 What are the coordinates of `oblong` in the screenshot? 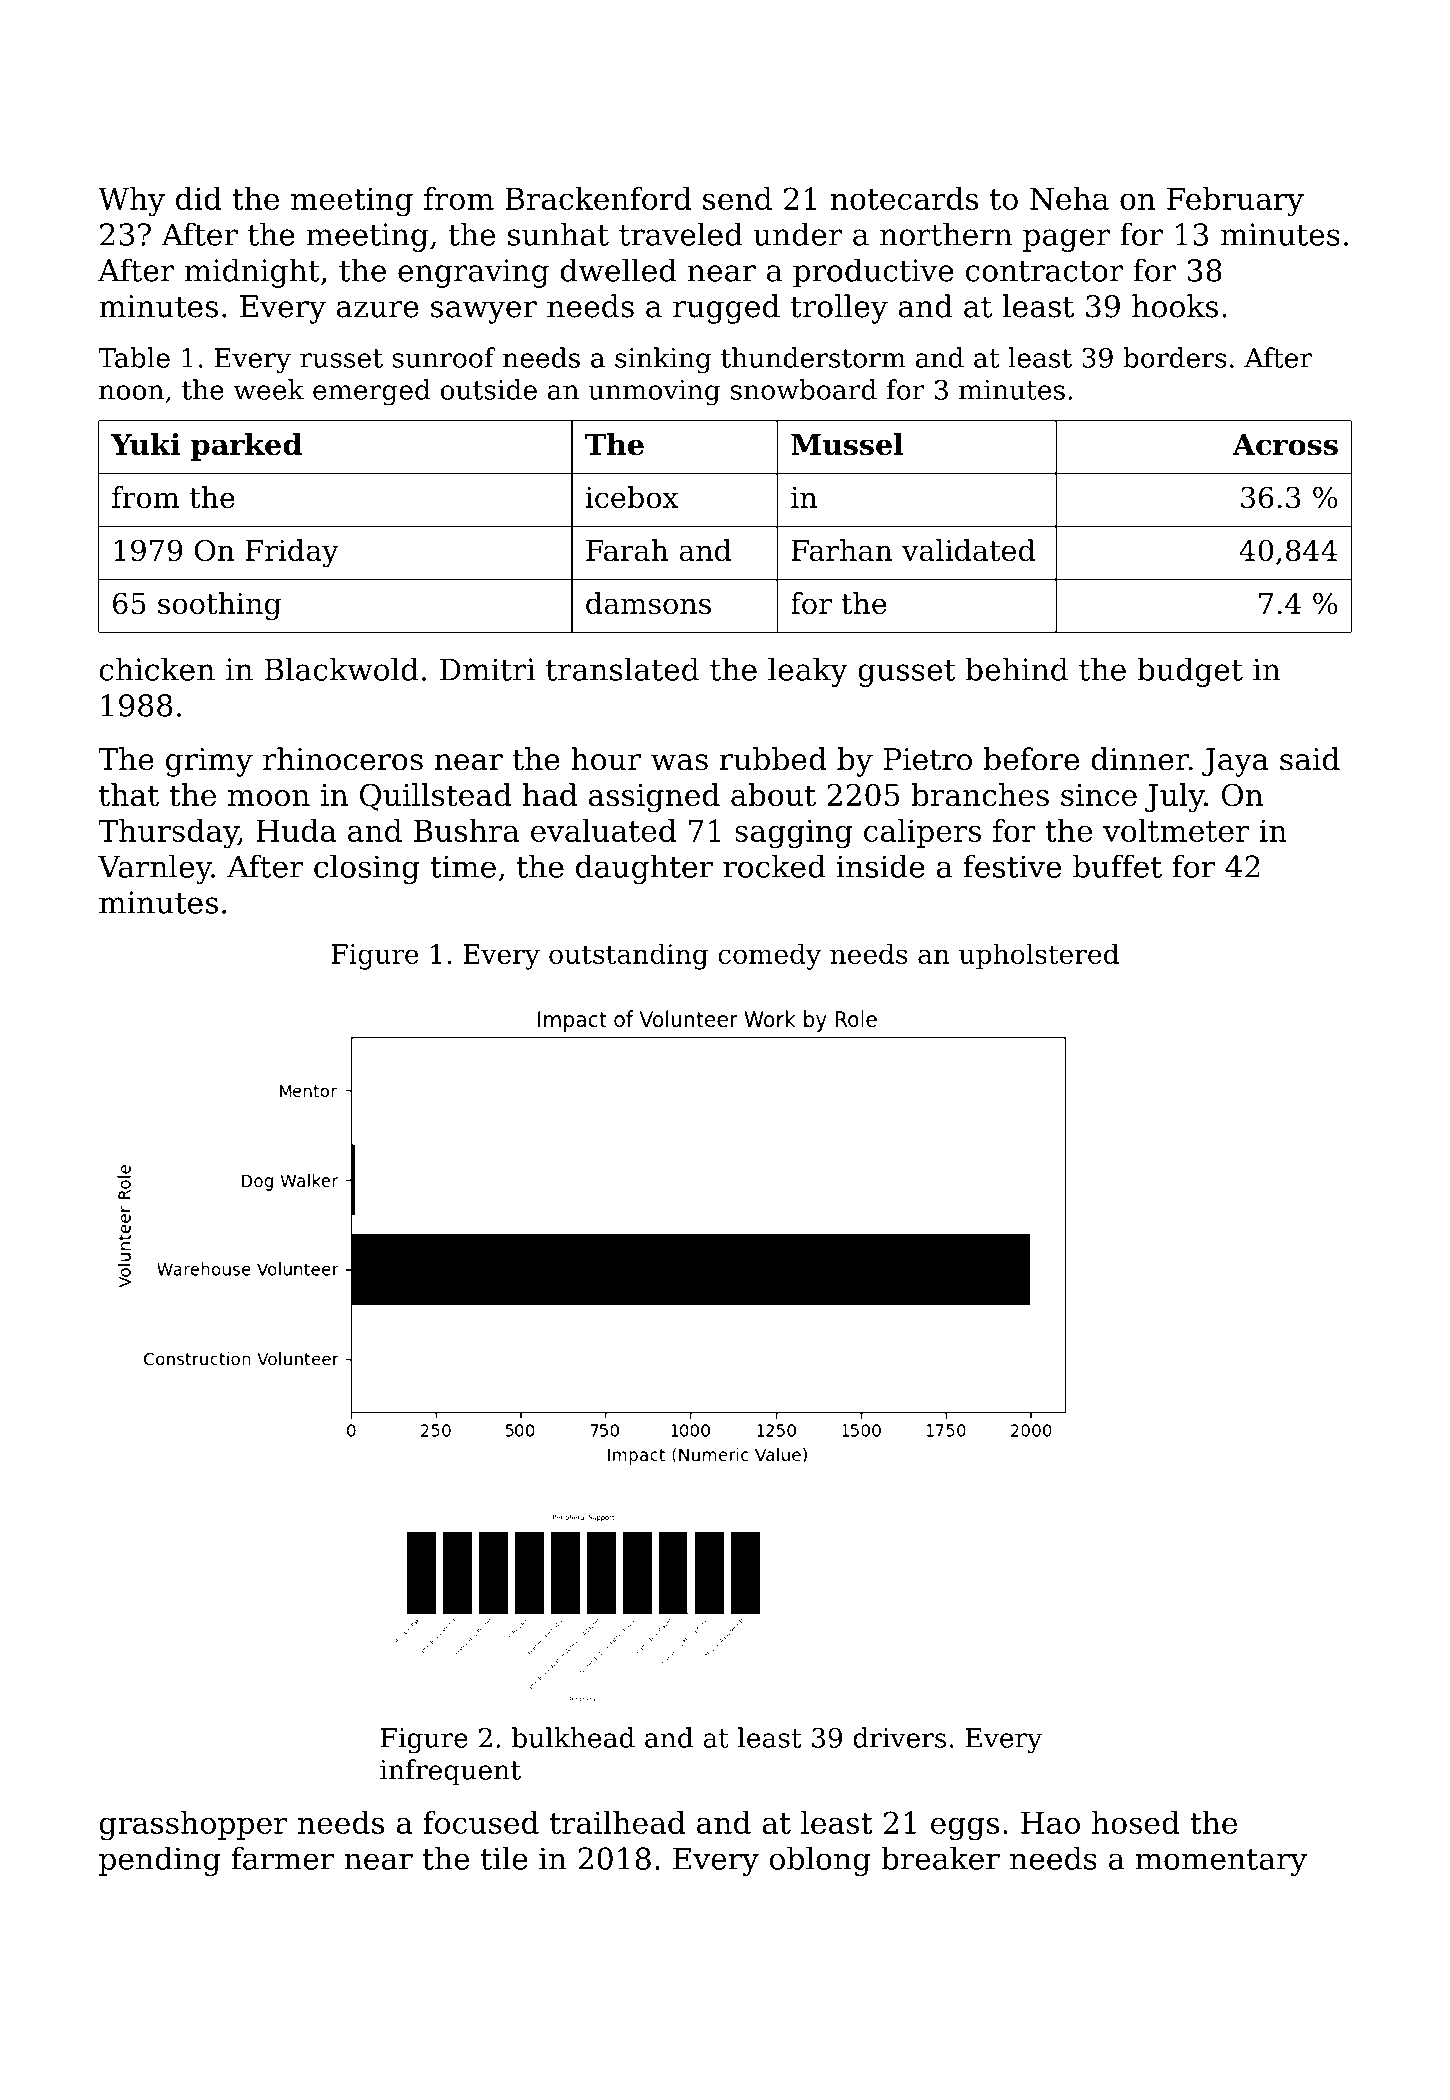 It's located at (820, 1861).
